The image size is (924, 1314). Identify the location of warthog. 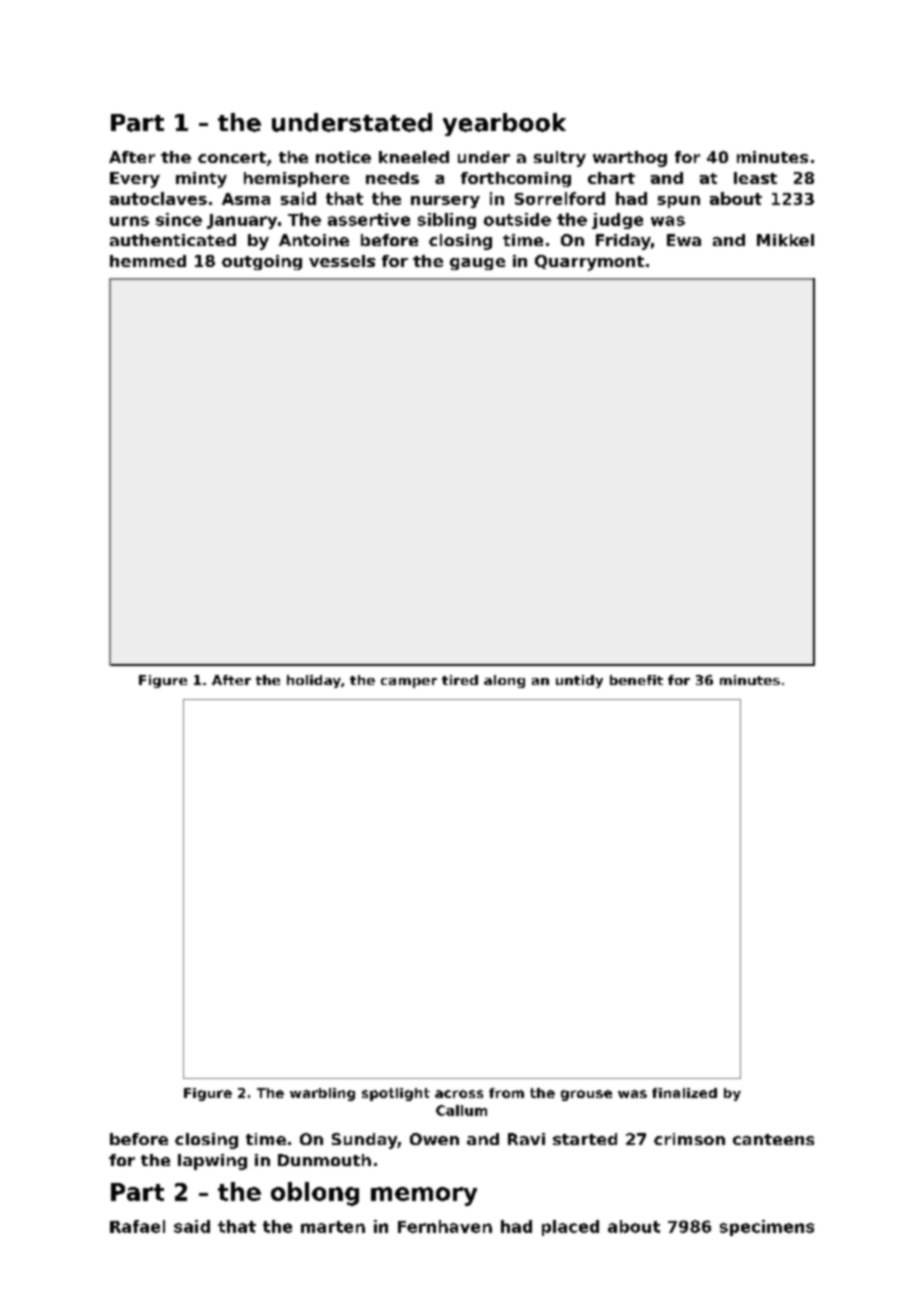
(630, 159).
